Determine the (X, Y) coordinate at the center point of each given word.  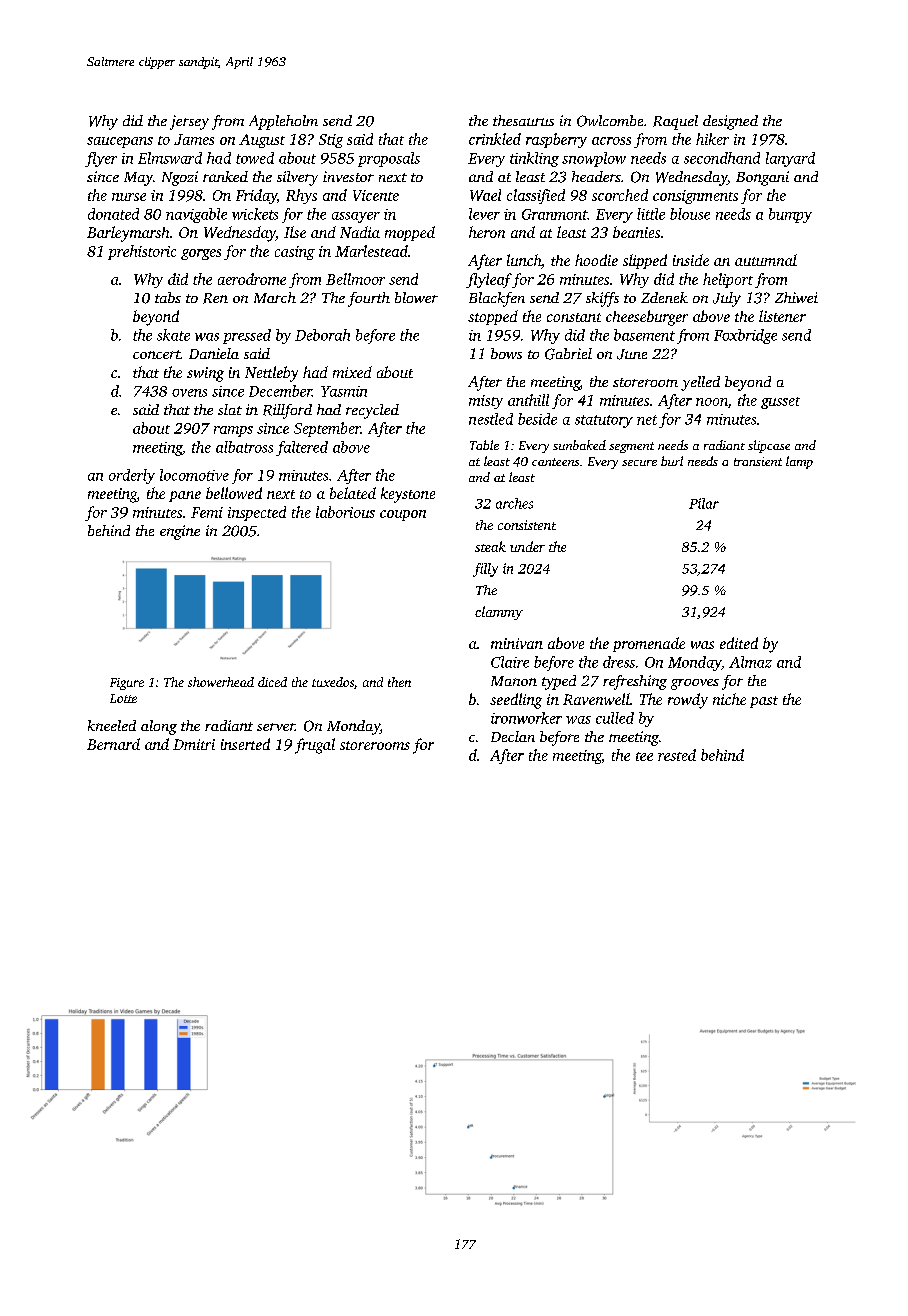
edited (739, 643)
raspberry (556, 140)
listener (782, 316)
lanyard (790, 159)
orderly (132, 476)
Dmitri (194, 744)
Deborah (322, 335)
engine (180, 532)
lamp (799, 462)
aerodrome (252, 279)
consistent (527, 525)
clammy (499, 613)
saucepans (120, 142)
